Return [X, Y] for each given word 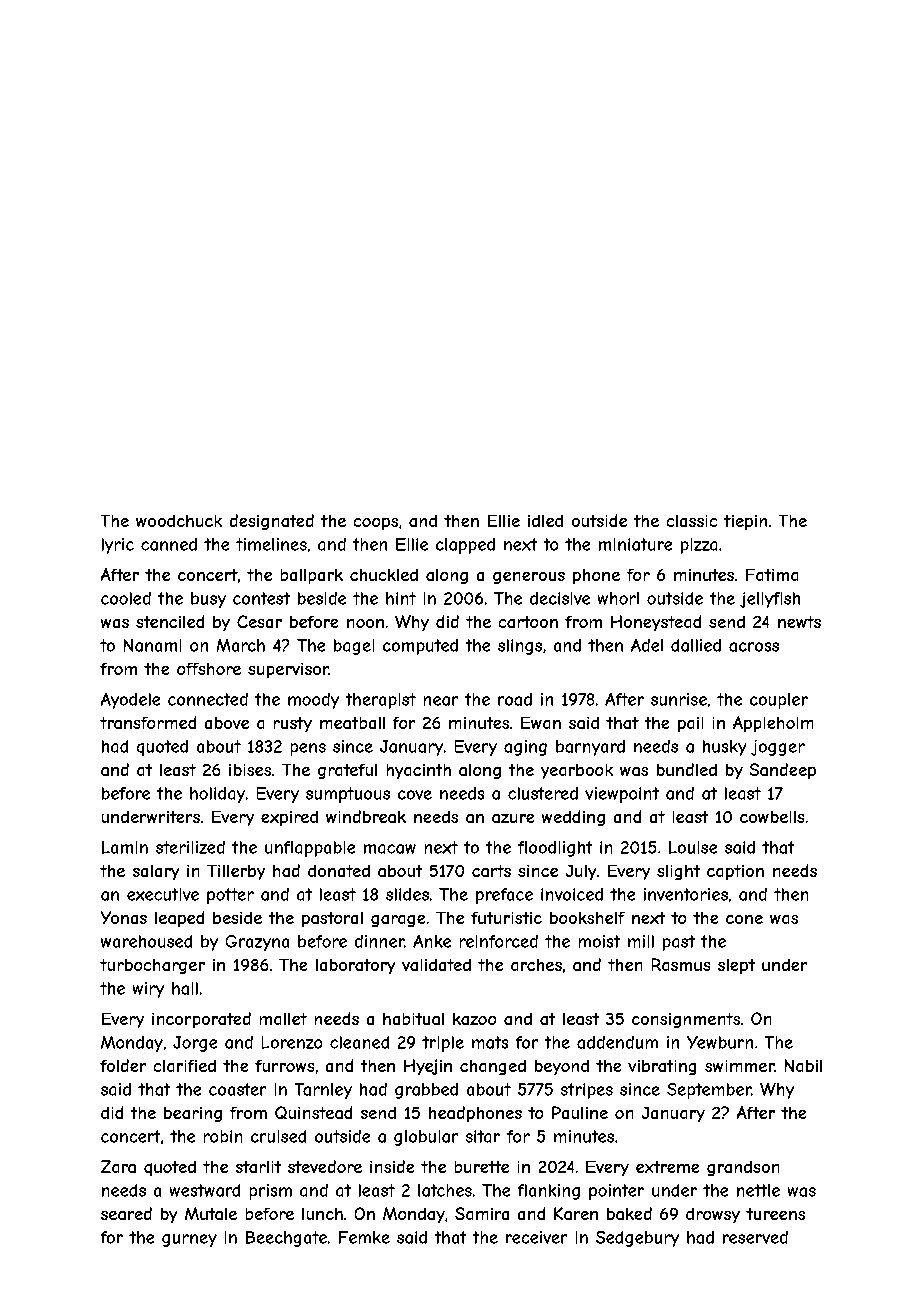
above [227, 723]
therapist [381, 701]
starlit [258, 1167]
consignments [686, 1020]
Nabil [803, 1065]
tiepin [745, 522]
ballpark [312, 576]
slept [736, 966]
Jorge [195, 1044]
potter [230, 896]
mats [490, 1042]
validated [436, 965]
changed [493, 1067]
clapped [465, 546]
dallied [696, 645]
